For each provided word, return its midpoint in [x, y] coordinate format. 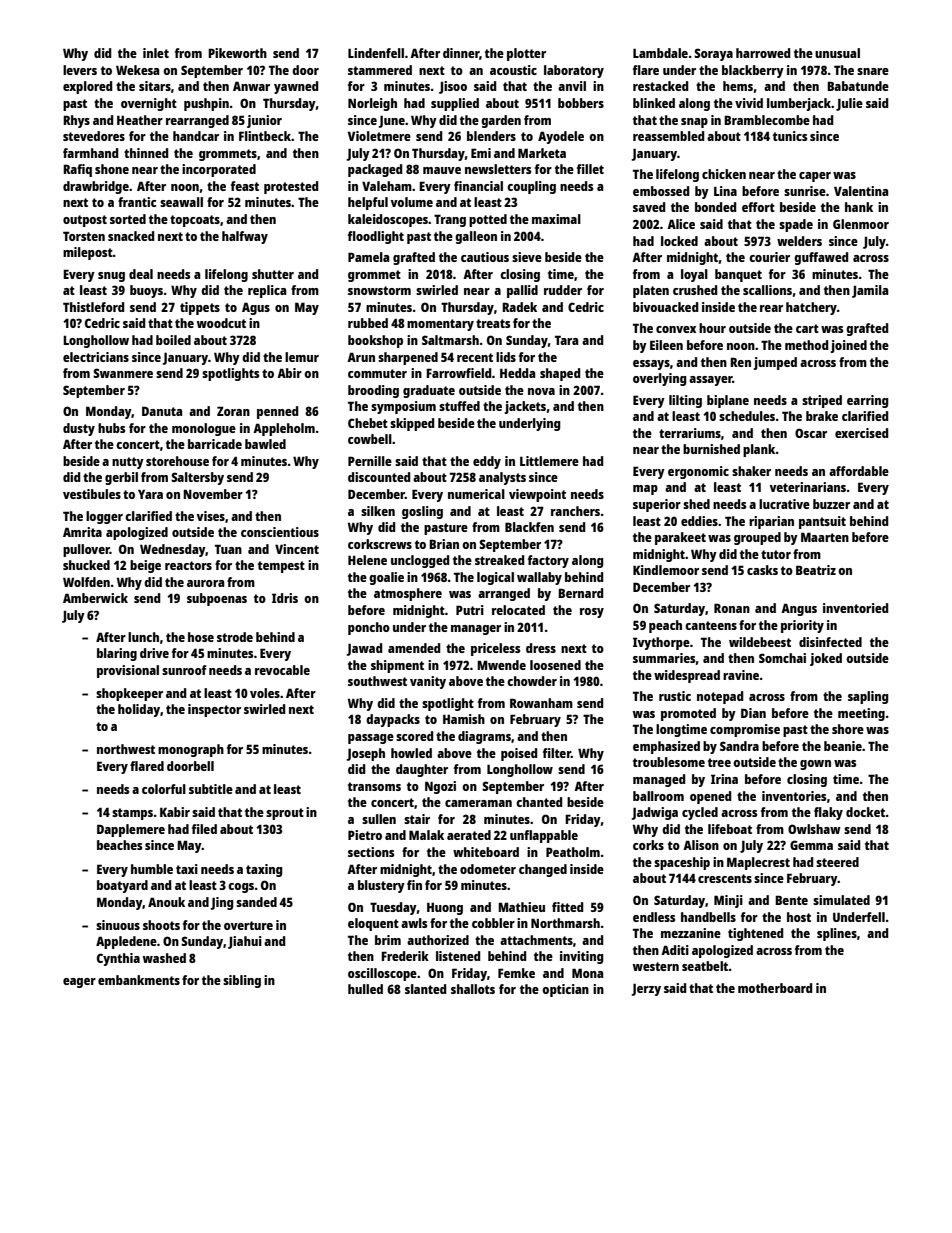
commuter [377, 373]
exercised [862, 433]
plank [759, 450]
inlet [156, 53]
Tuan [228, 549]
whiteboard [486, 852]
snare [873, 71]
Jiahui [245, 942]
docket [866, 812]
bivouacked [666, 307]
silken [378, 511]
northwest [126, 749]
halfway [245, 237]
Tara [566, 340]
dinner [461, 54]
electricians [96, 357]
